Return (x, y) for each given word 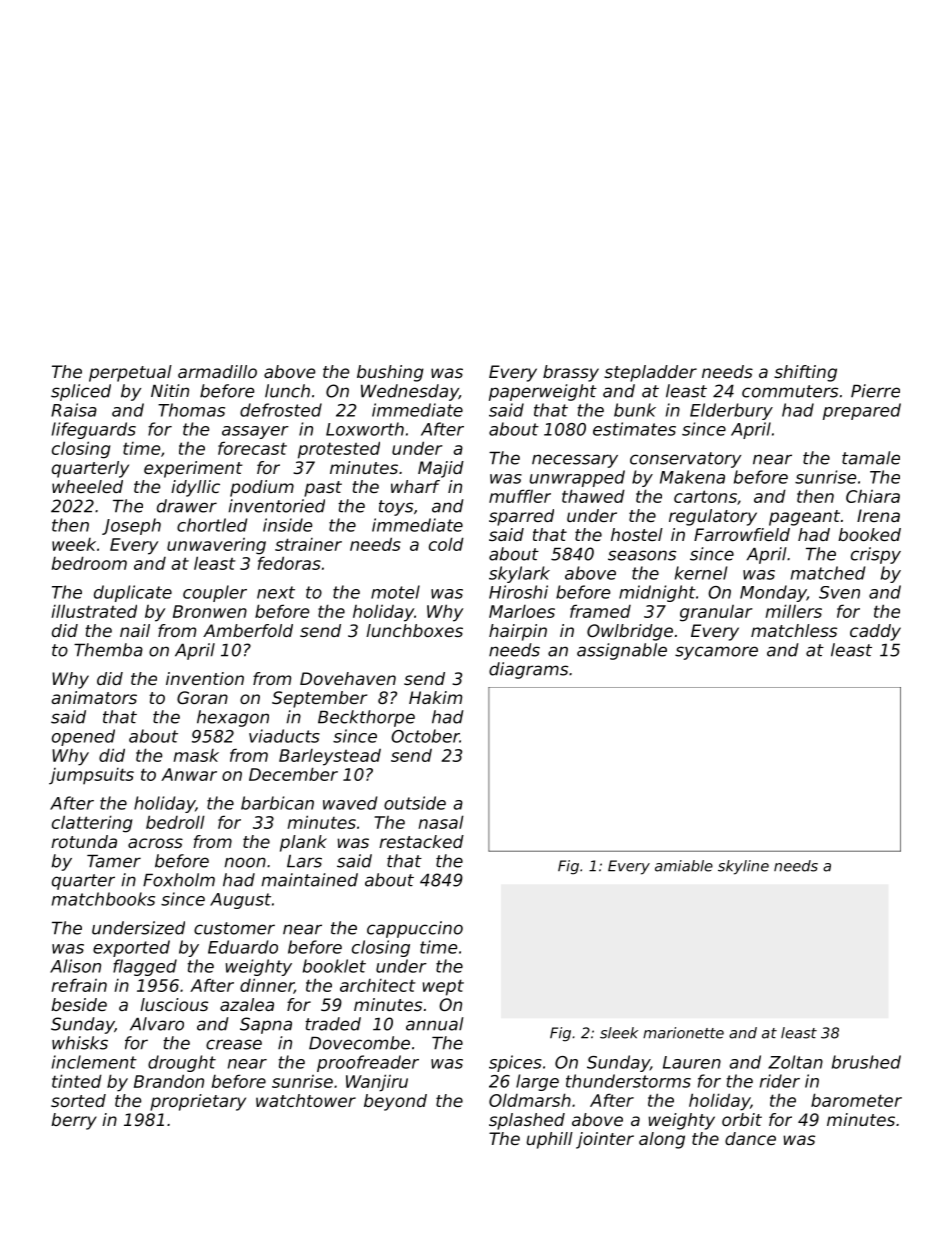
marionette (683, 1033)
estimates (634, 429)
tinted (77, 1081)
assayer (255, 432)
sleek (619, 1033)
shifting (805, 373)
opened (83, 737)
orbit (742, 1119)
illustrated (94, 611)
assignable (622, 651)
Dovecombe (359, 1043)
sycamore (716, 653)
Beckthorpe (366, 718)
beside (79, 1004)
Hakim (435, 697)
